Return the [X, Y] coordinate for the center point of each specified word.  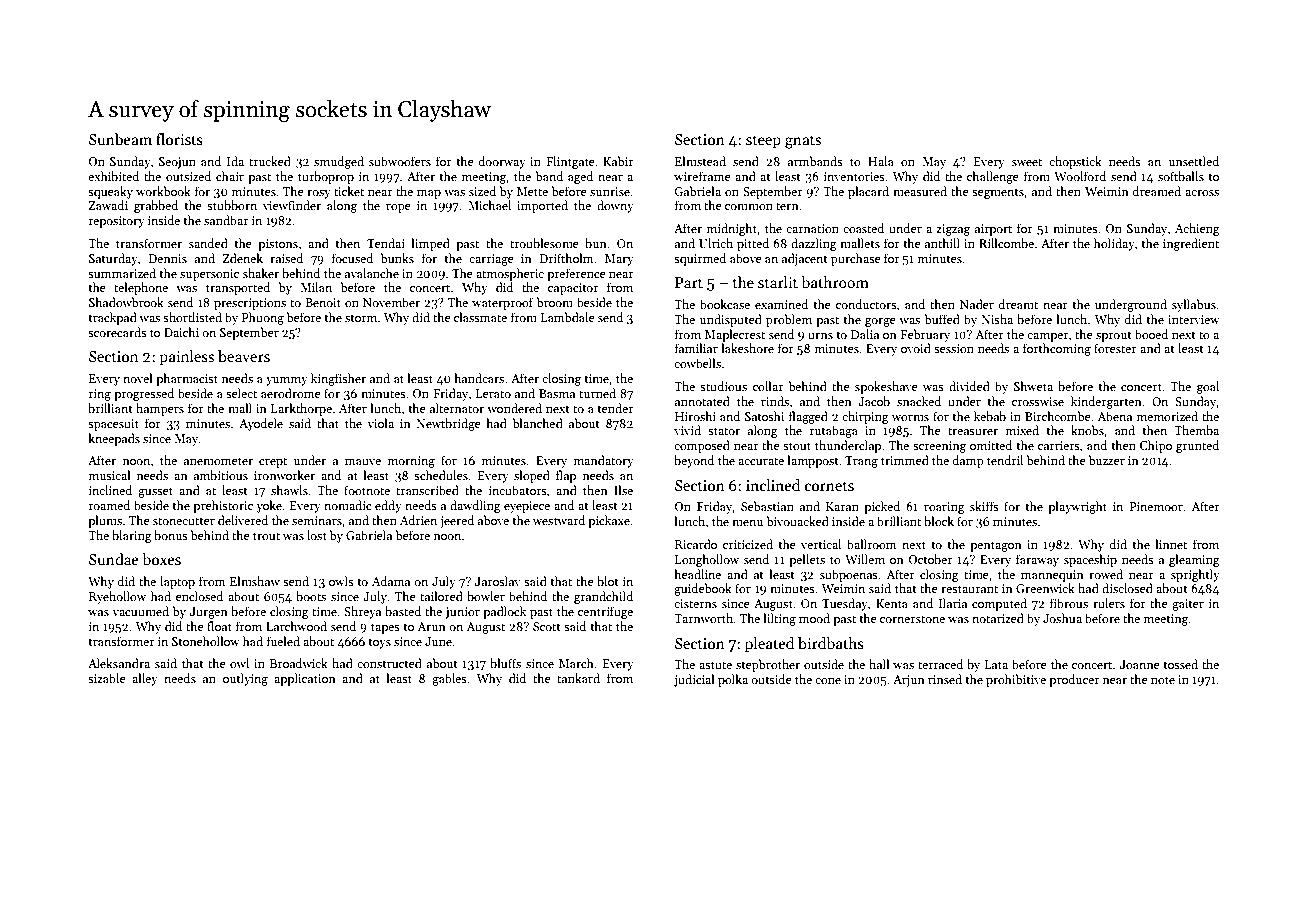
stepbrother [768, 665]
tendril [1005, 460]
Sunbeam [120, 139]
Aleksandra [119, 663]
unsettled [1194, 161]
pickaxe [609, 521]
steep [763, 141]
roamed [109, 505]
